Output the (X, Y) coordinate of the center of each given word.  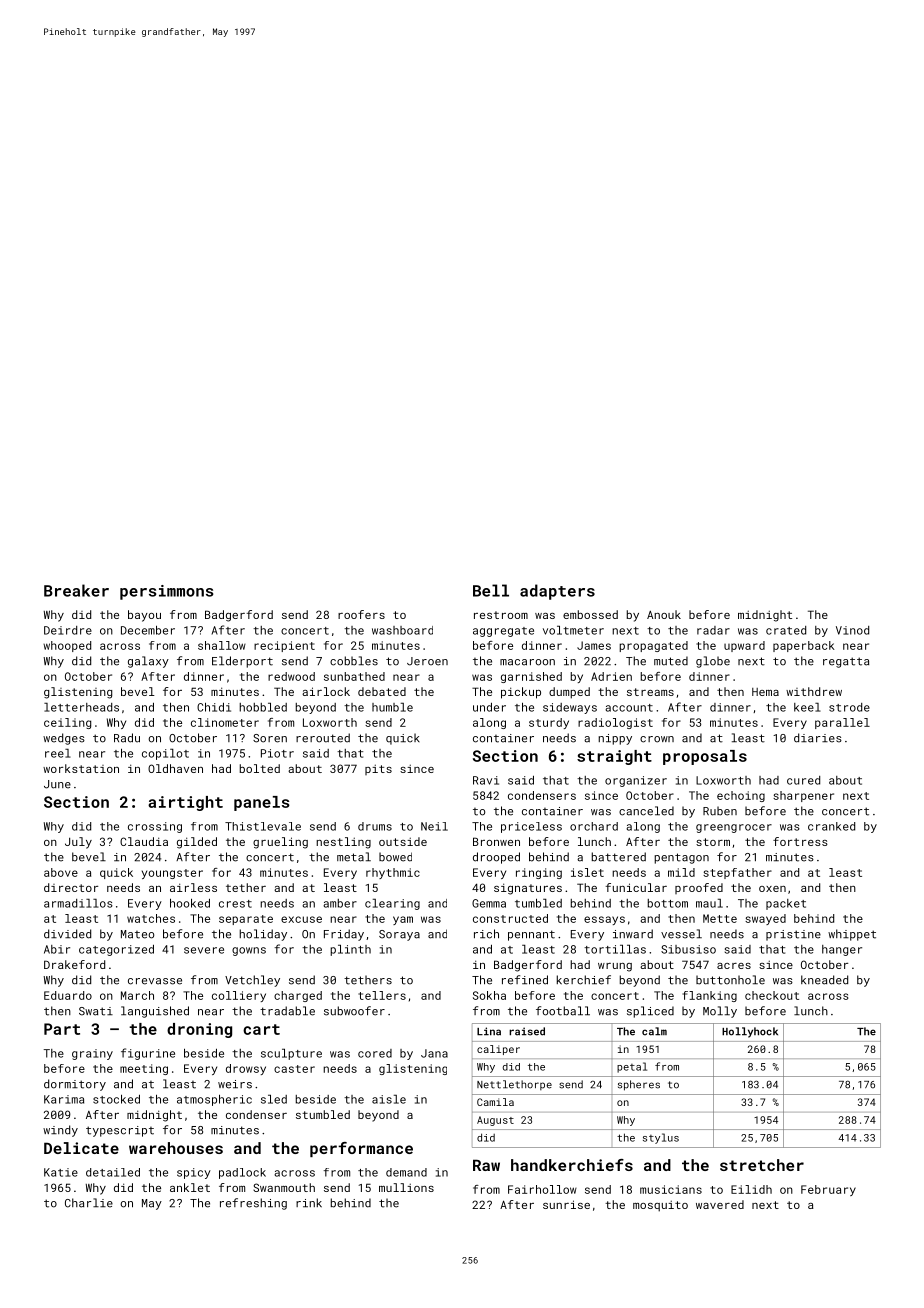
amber (340, 903)
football (563, 1011)
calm (654, 1031)
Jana (434, 1053)
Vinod (852, 630)
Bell (491, 590)
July (78, 843)
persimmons (167, 592)
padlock (242, 1173)
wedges (64, 739)
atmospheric (214, 1100)
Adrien (611, 676)
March (137, 995)
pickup (521, 693)
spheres (639, 1085)
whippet (852, 935)
